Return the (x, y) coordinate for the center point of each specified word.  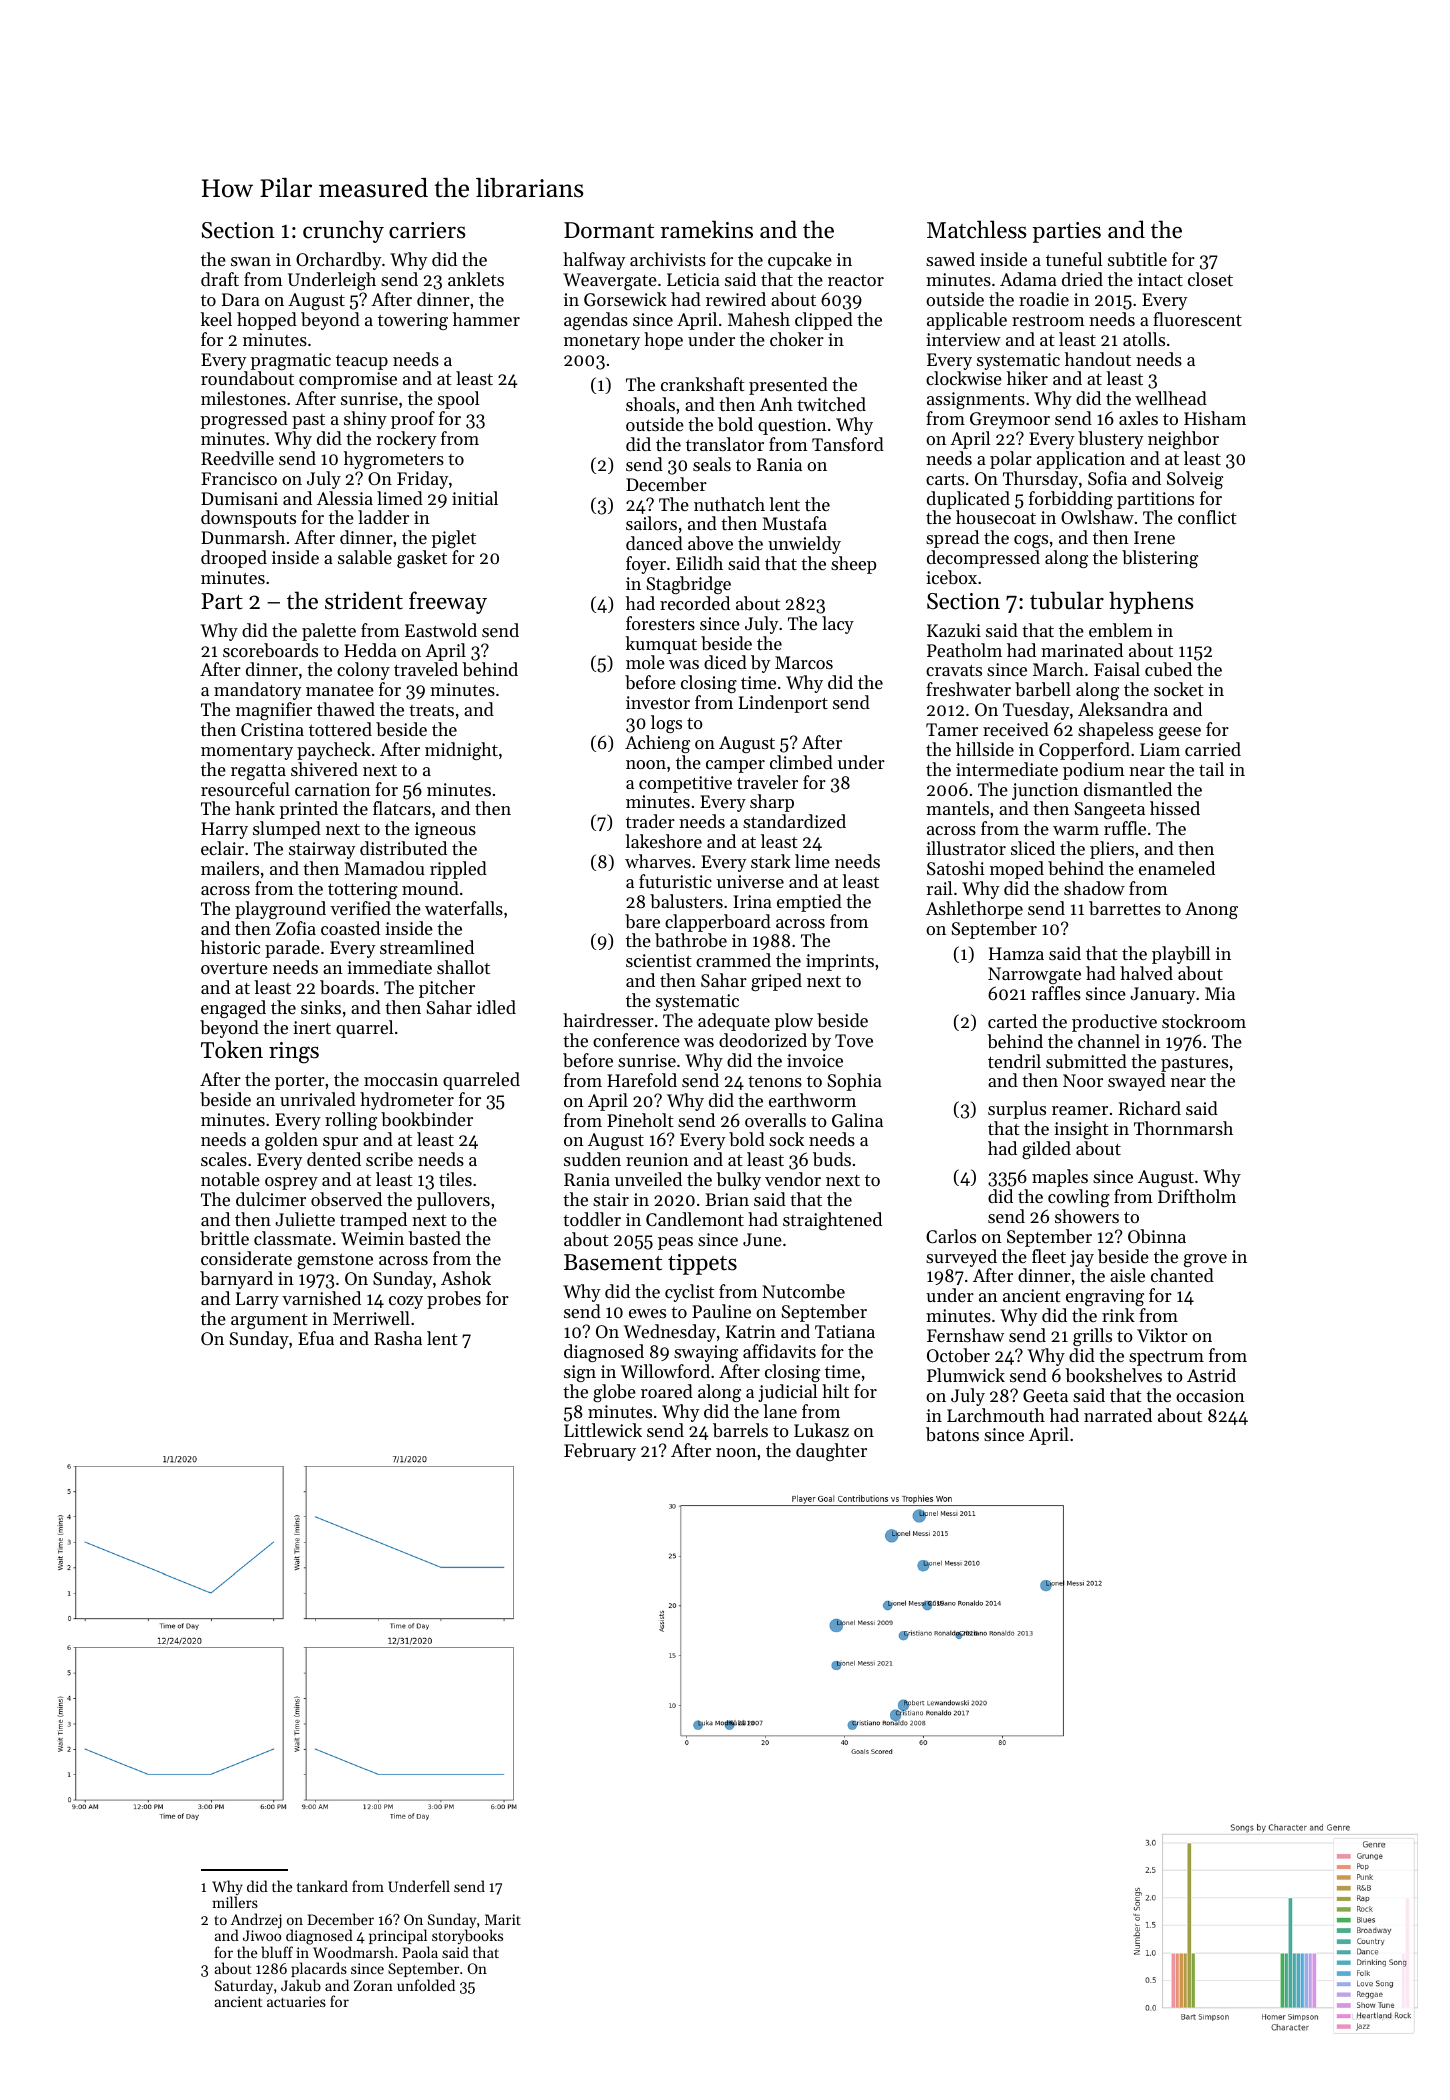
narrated (1118, 1415)
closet (1210, 279)
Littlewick (603, 1430)
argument (269, 1321)
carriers (427, 230)
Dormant (609, 230)
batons (952, 1434)
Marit (503, 1919)
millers (235, 1902)
